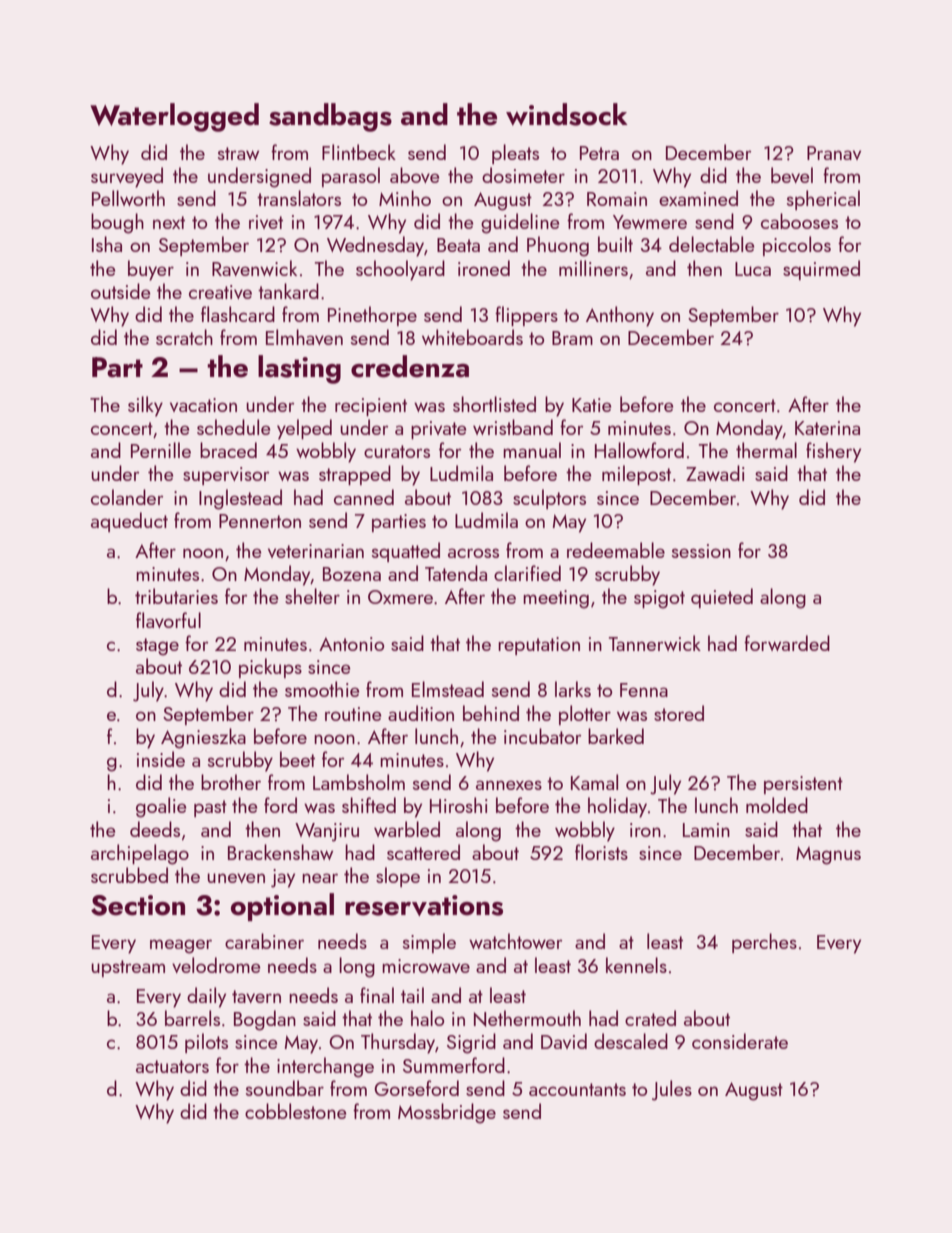  Describe the element at coordinates (172, 1066) in the document. I see `actuators` at that location.
